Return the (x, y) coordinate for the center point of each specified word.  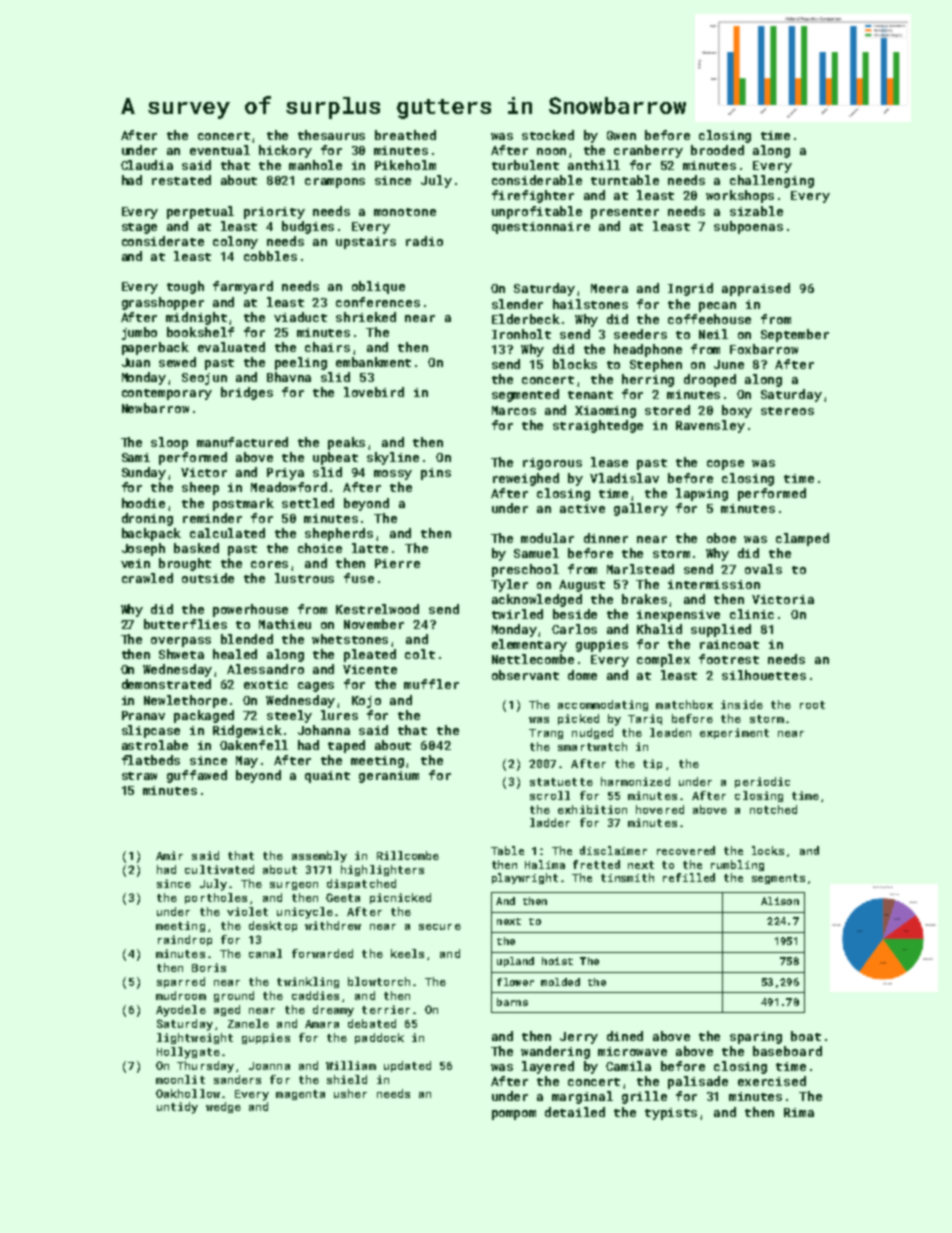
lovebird (374, 392)
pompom (514, 1115)
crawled (147, 578)
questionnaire (541, 228)
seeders (640, 334)
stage (139, 228)
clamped (802, 539)
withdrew (333, 925)
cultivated (219, 869)
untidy (177, 1108)
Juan (136, 362)
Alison (780, 901)
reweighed (526, 479)
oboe (721, 538)
